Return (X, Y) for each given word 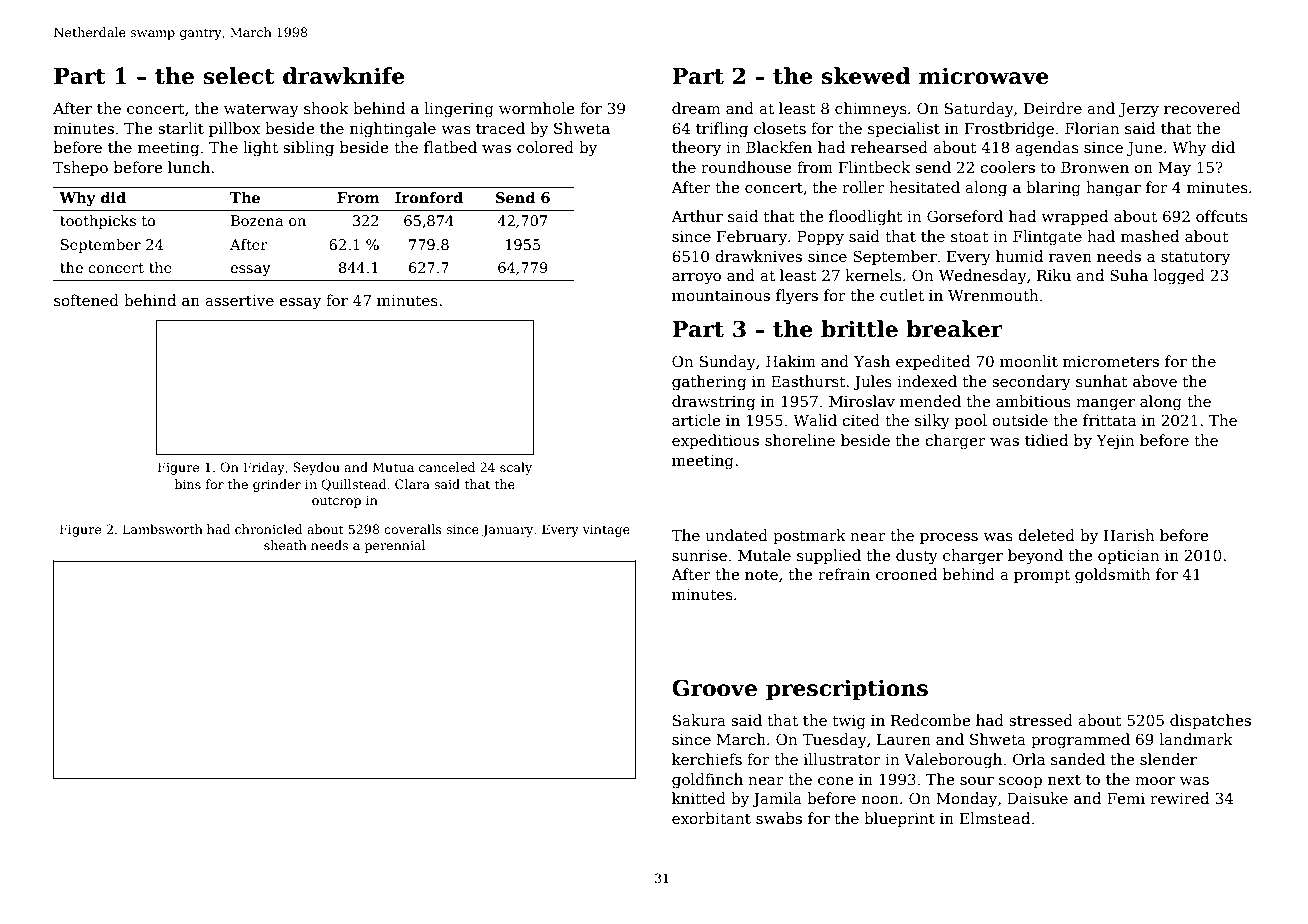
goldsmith (1113, 576)
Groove (714, 688)
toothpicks (98, 222)
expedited (933, 362)
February (752, 238)
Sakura (699, 720)
